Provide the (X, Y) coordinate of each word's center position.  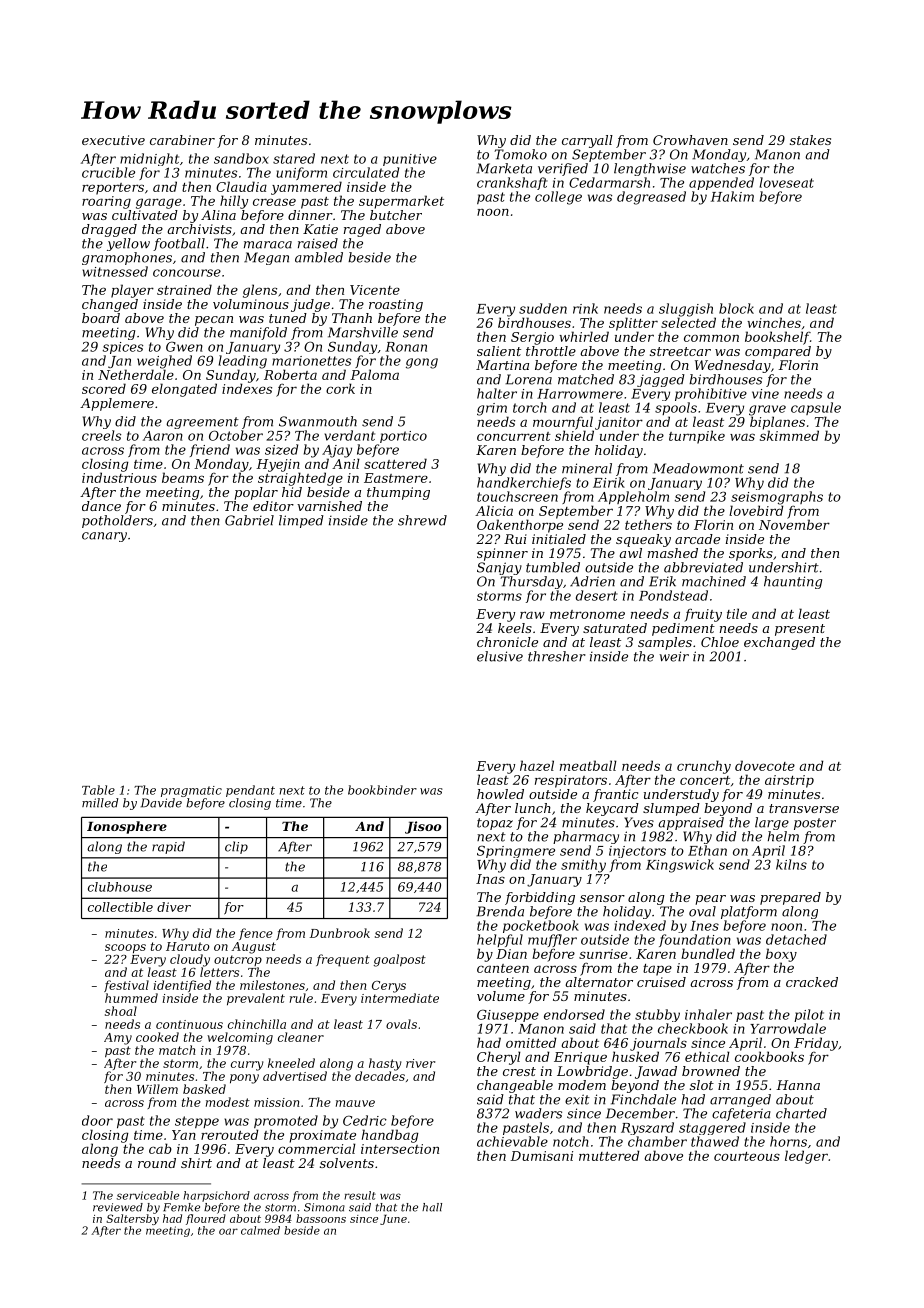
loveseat (786, 182)
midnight (149, 159)
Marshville (363, 332)
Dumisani (541, 1156)
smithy (583, 866)
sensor (602, 898)
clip (236, 847)
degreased (651, 198)
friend (210, 450)
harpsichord (216, 1196)
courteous (747, 1156)
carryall (587, 141)
